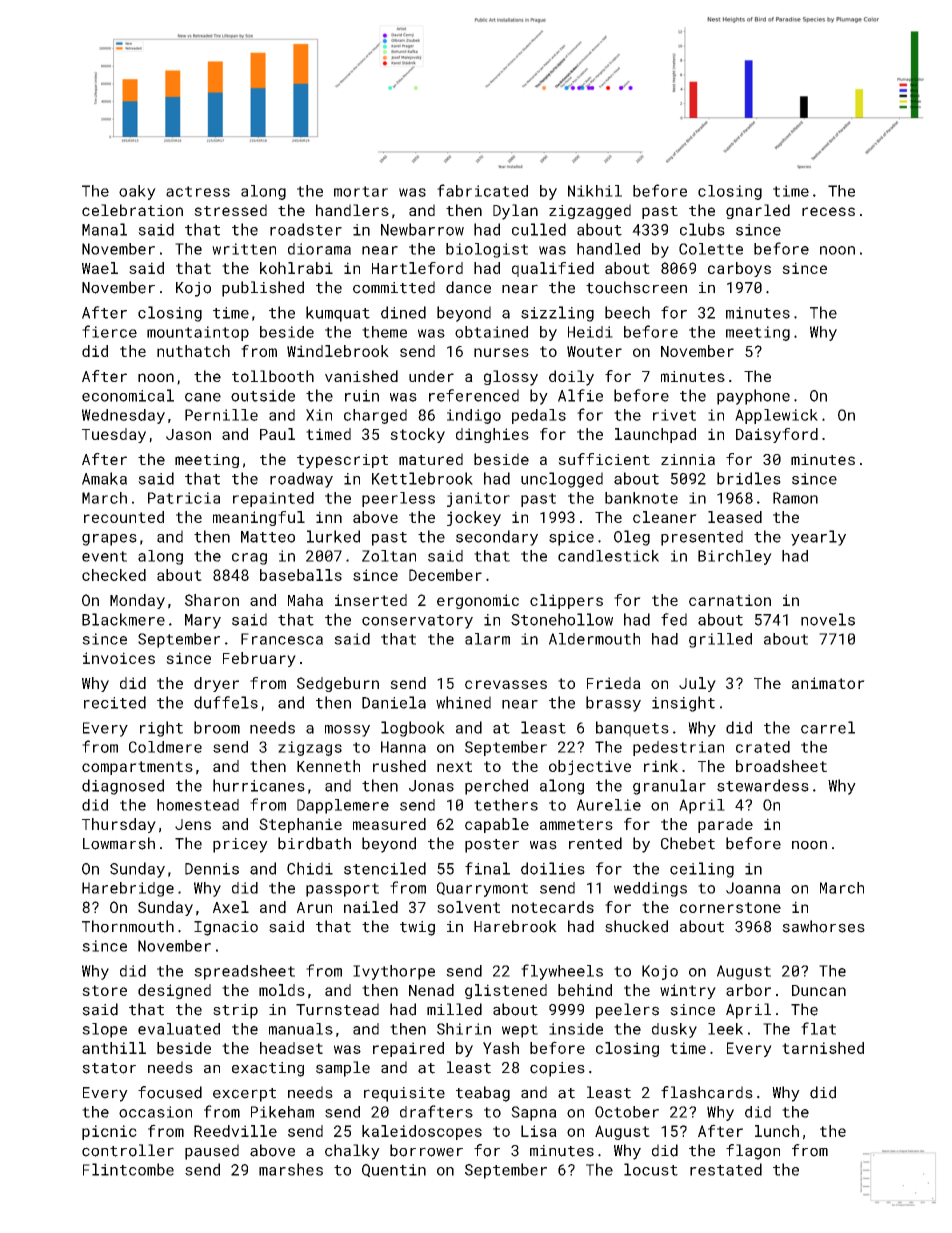  What do you see at coordinates (557, 314) in the image?
I see `sizzling` at bounding box center [557, 314].
